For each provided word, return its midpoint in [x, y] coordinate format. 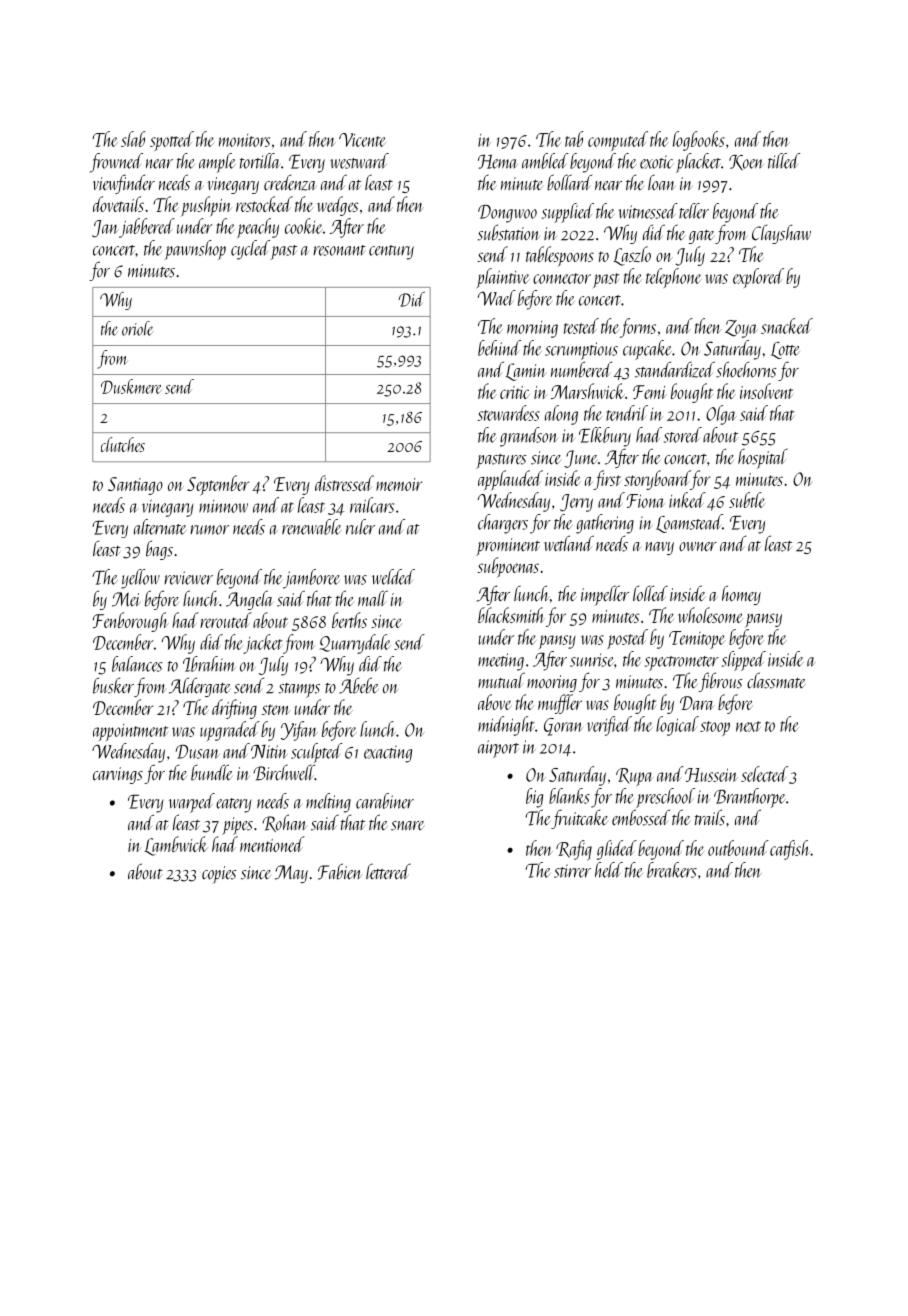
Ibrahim [209, 664]
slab [133, 139]
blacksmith [511, 615]
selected [764, 774]
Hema [498, 162]
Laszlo [632, 256]
